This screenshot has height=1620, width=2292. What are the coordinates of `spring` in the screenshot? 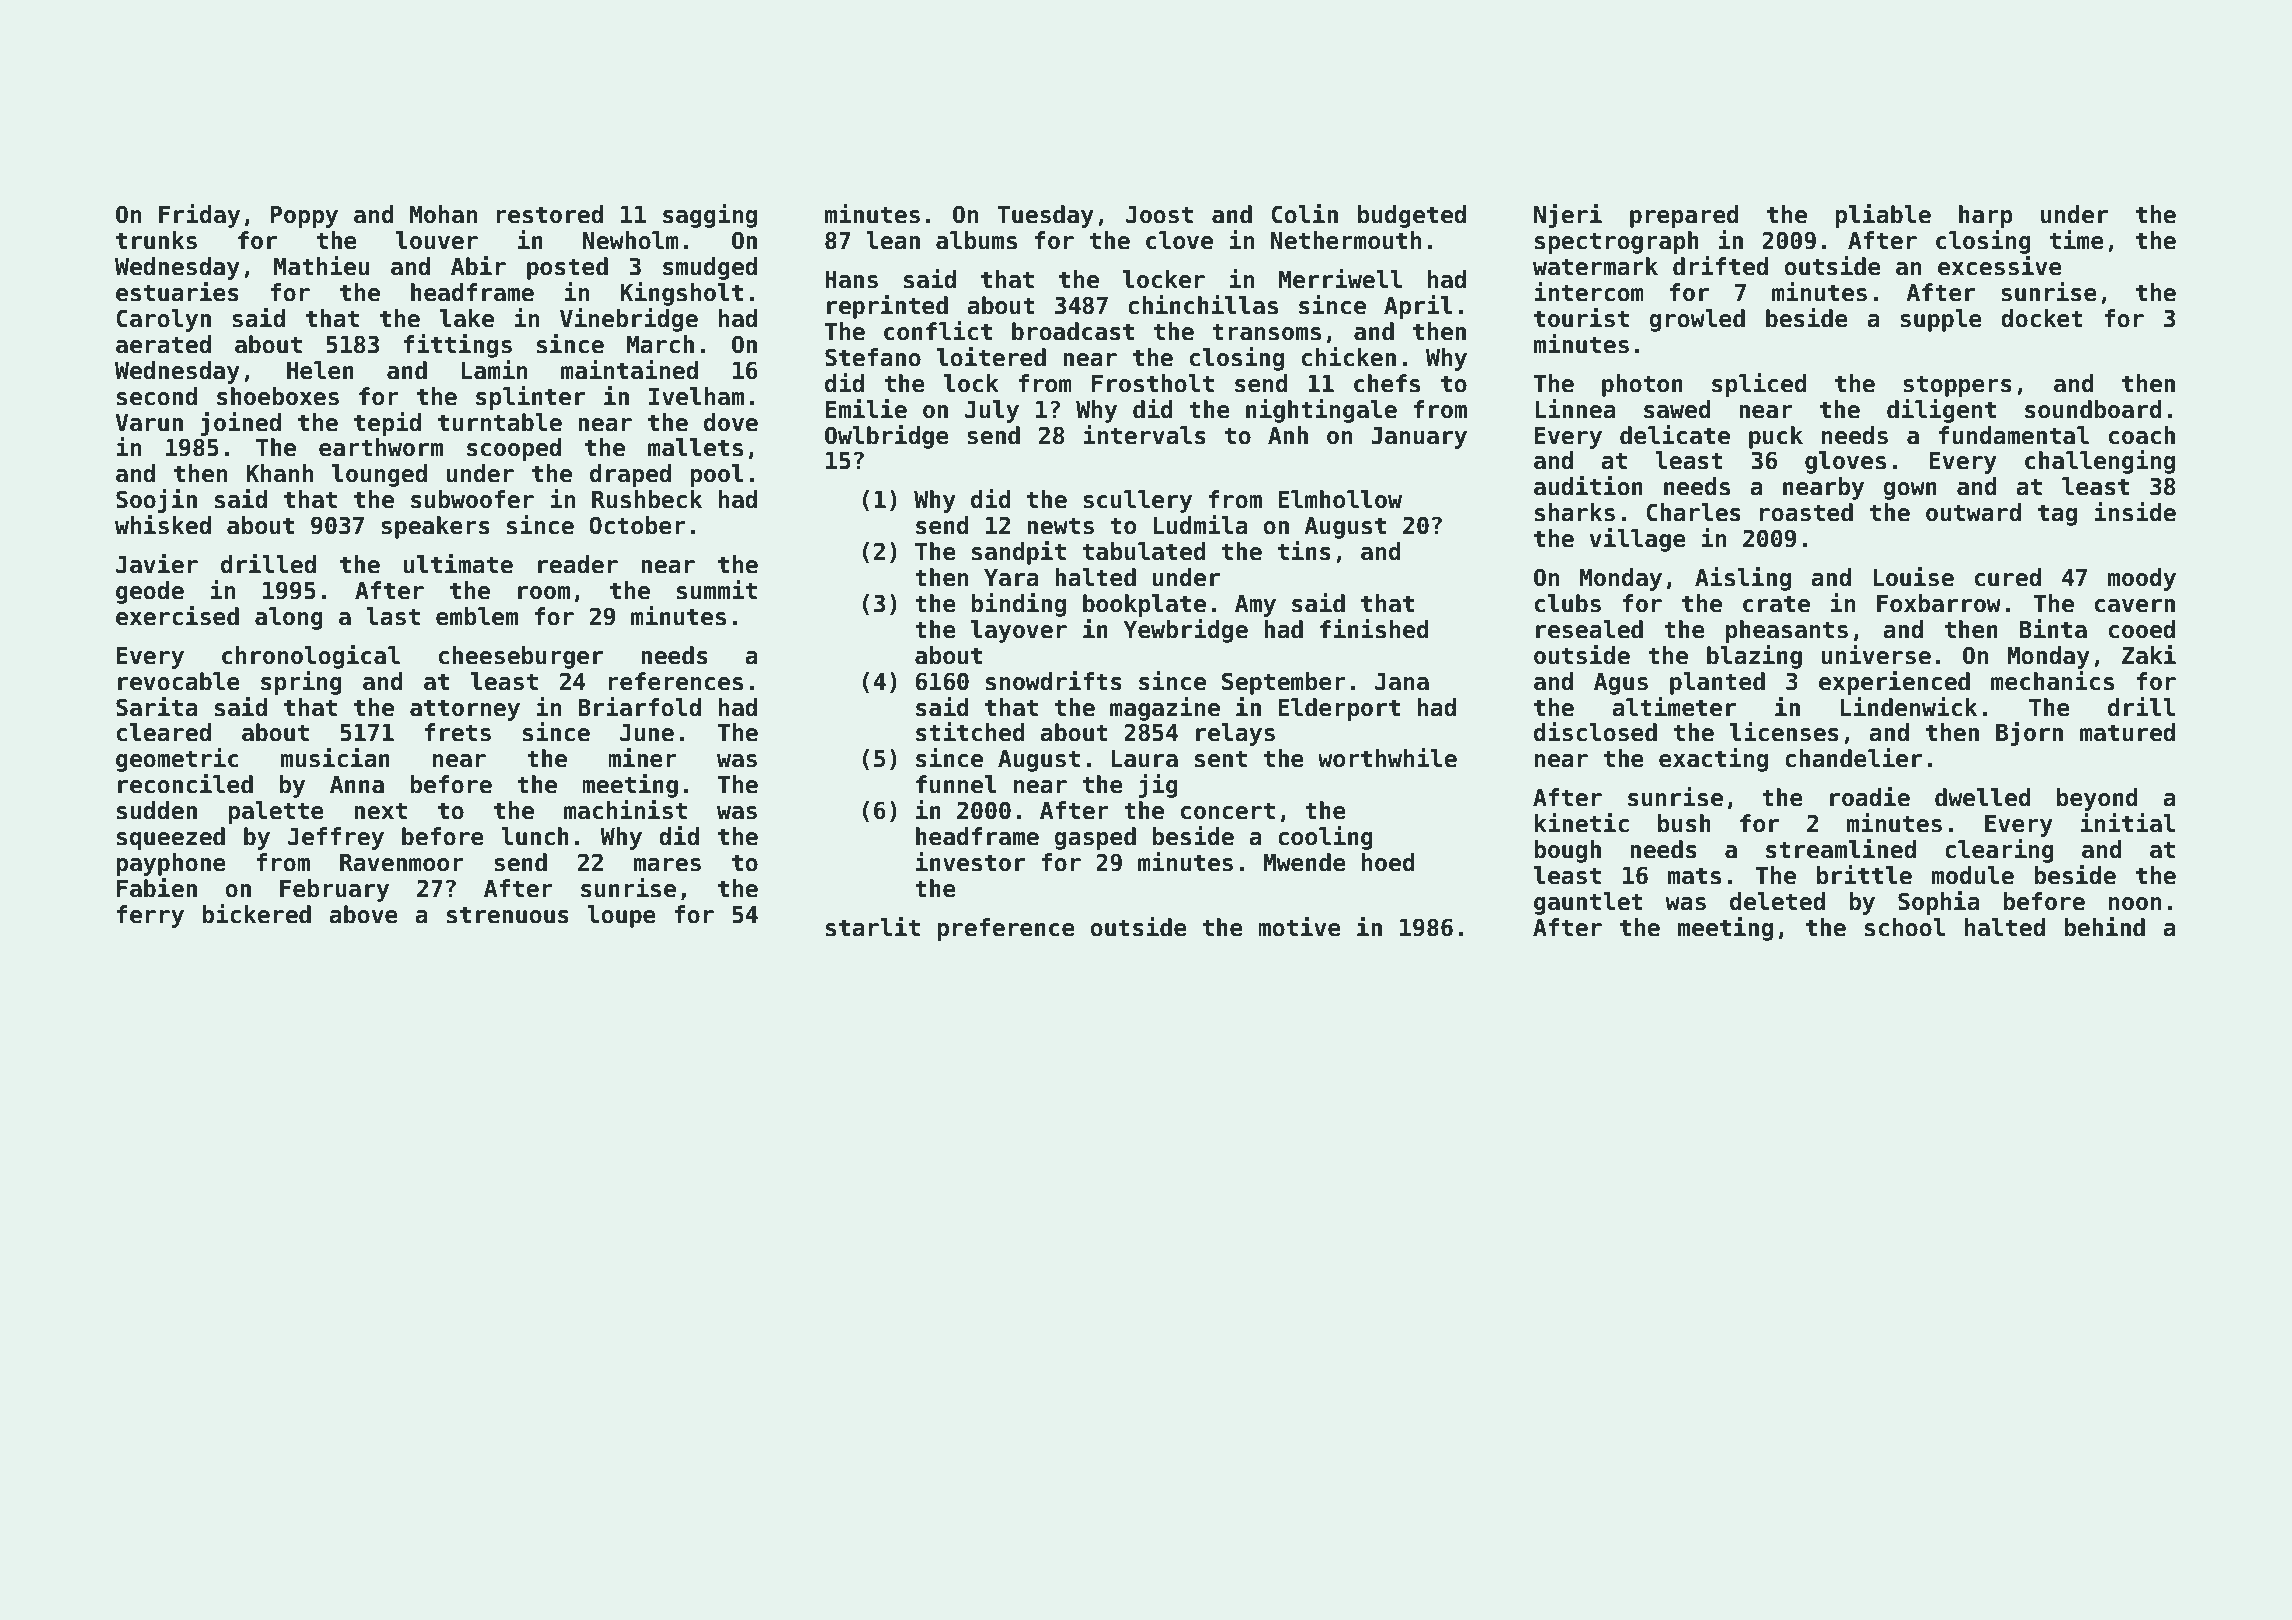 It's located at (301, 683).
